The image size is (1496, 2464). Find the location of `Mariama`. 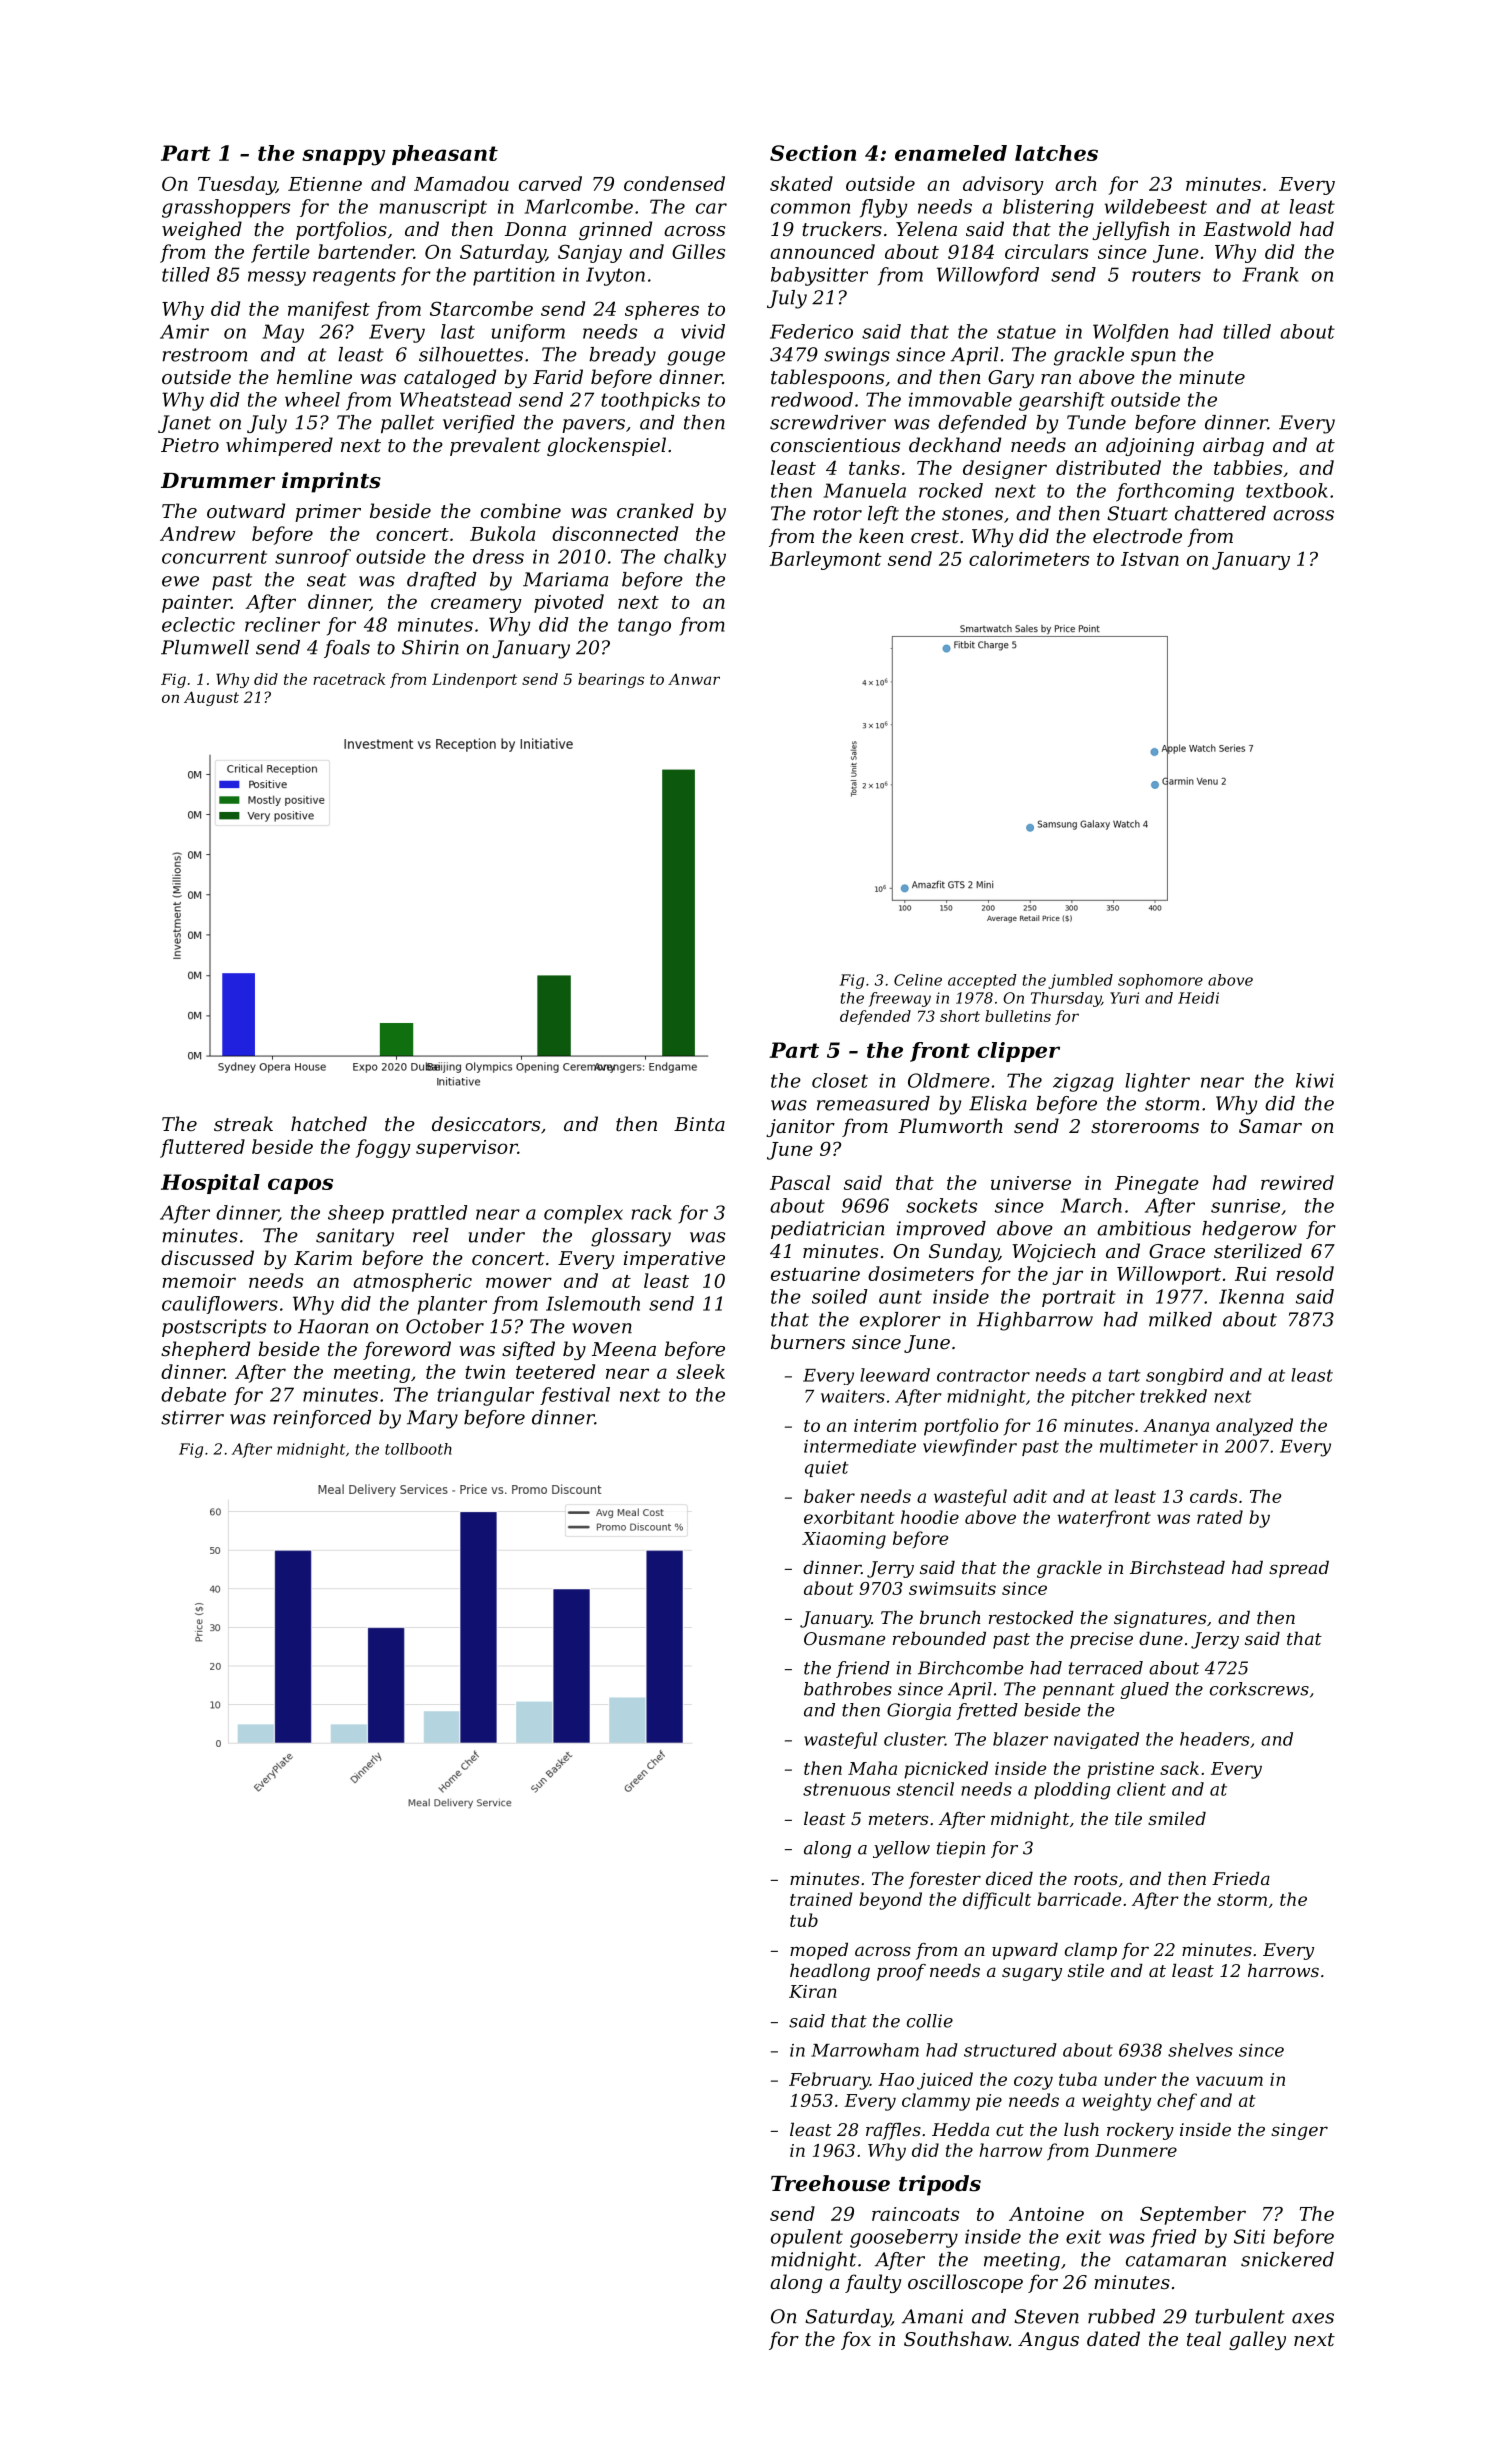

Mariama is located at coordinates (565, 579).
